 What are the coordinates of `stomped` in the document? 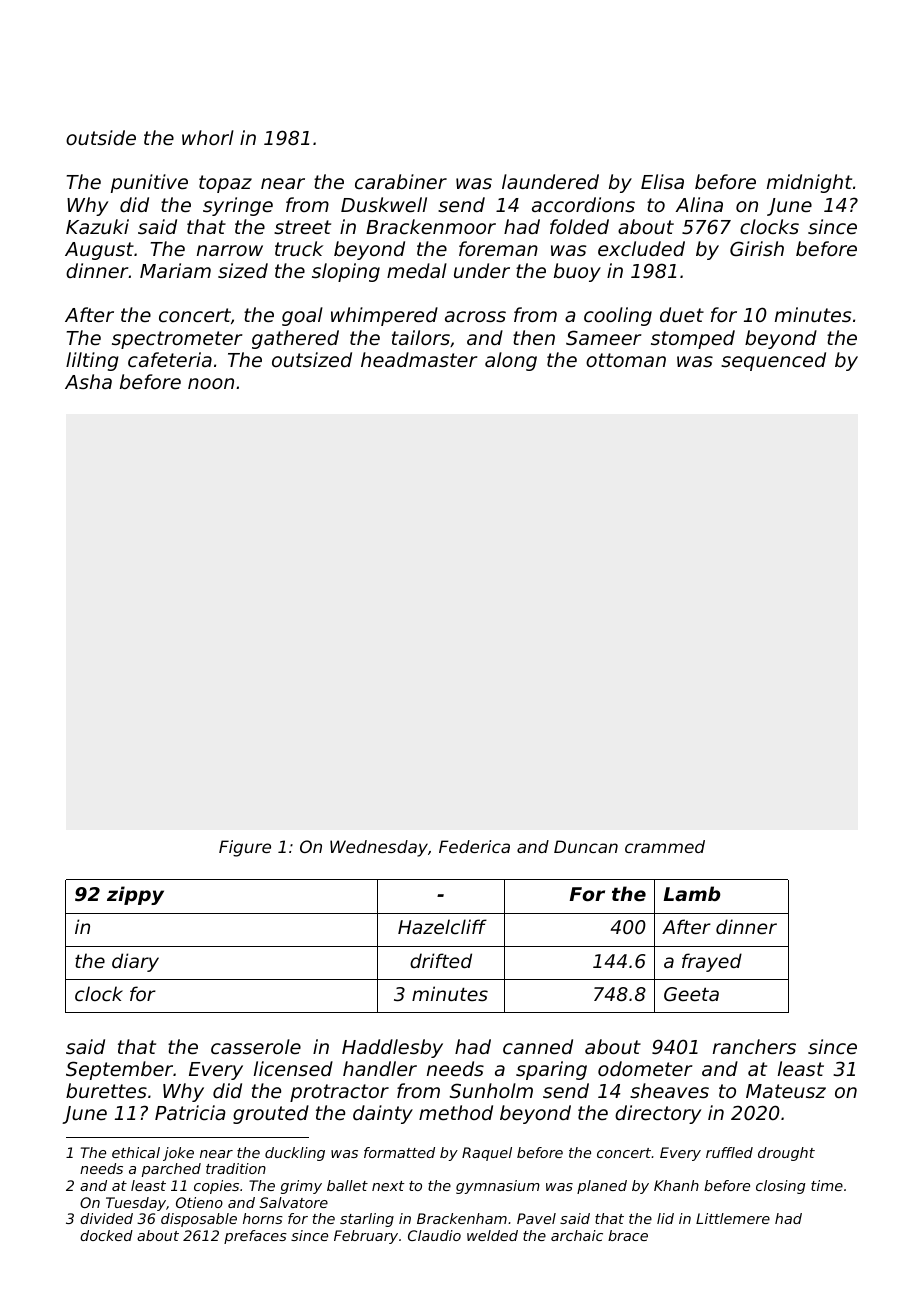 It's located at (693, 339).
